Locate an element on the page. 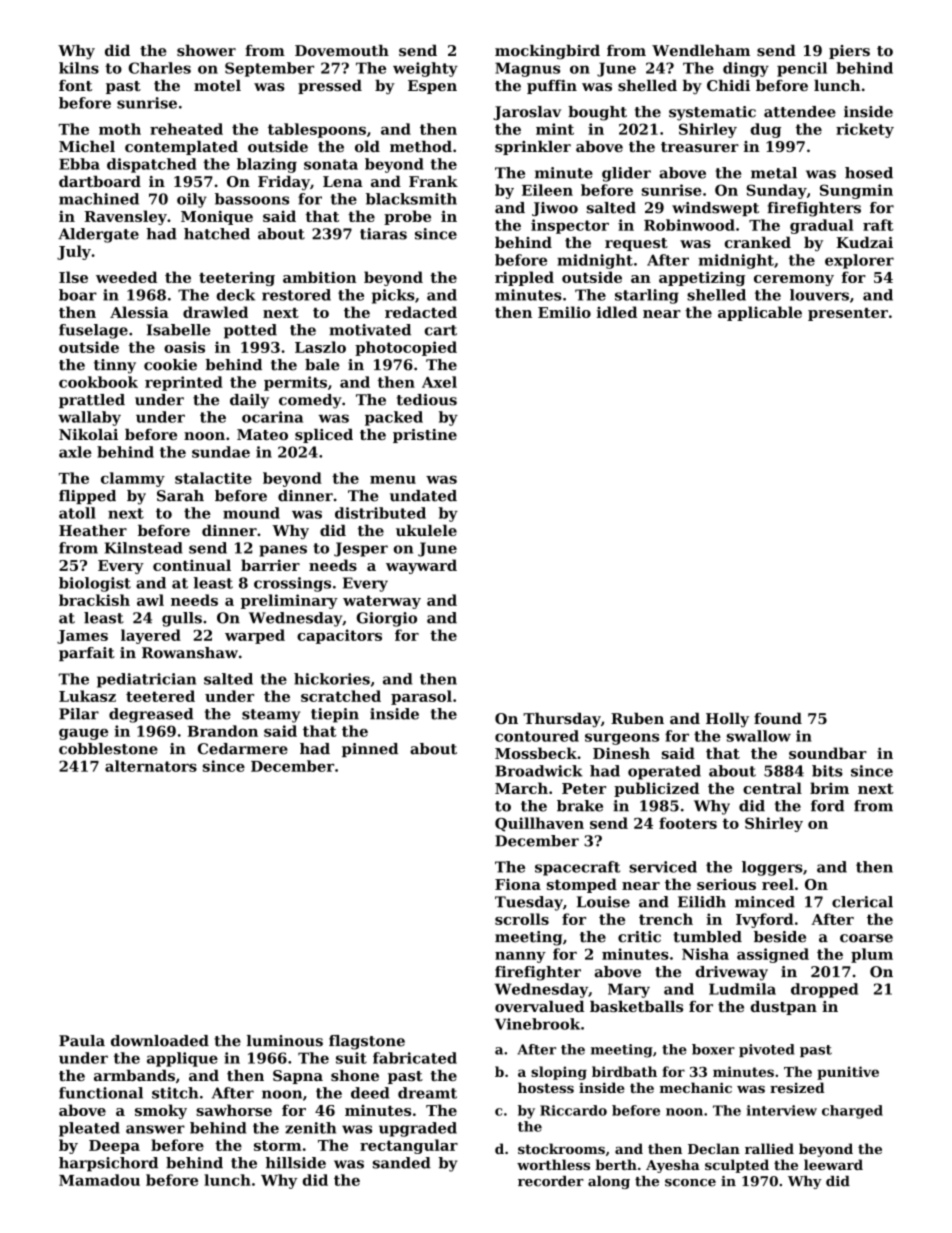 This page has width=952, height=1233. redacted is located at coordinates (421, 312).
